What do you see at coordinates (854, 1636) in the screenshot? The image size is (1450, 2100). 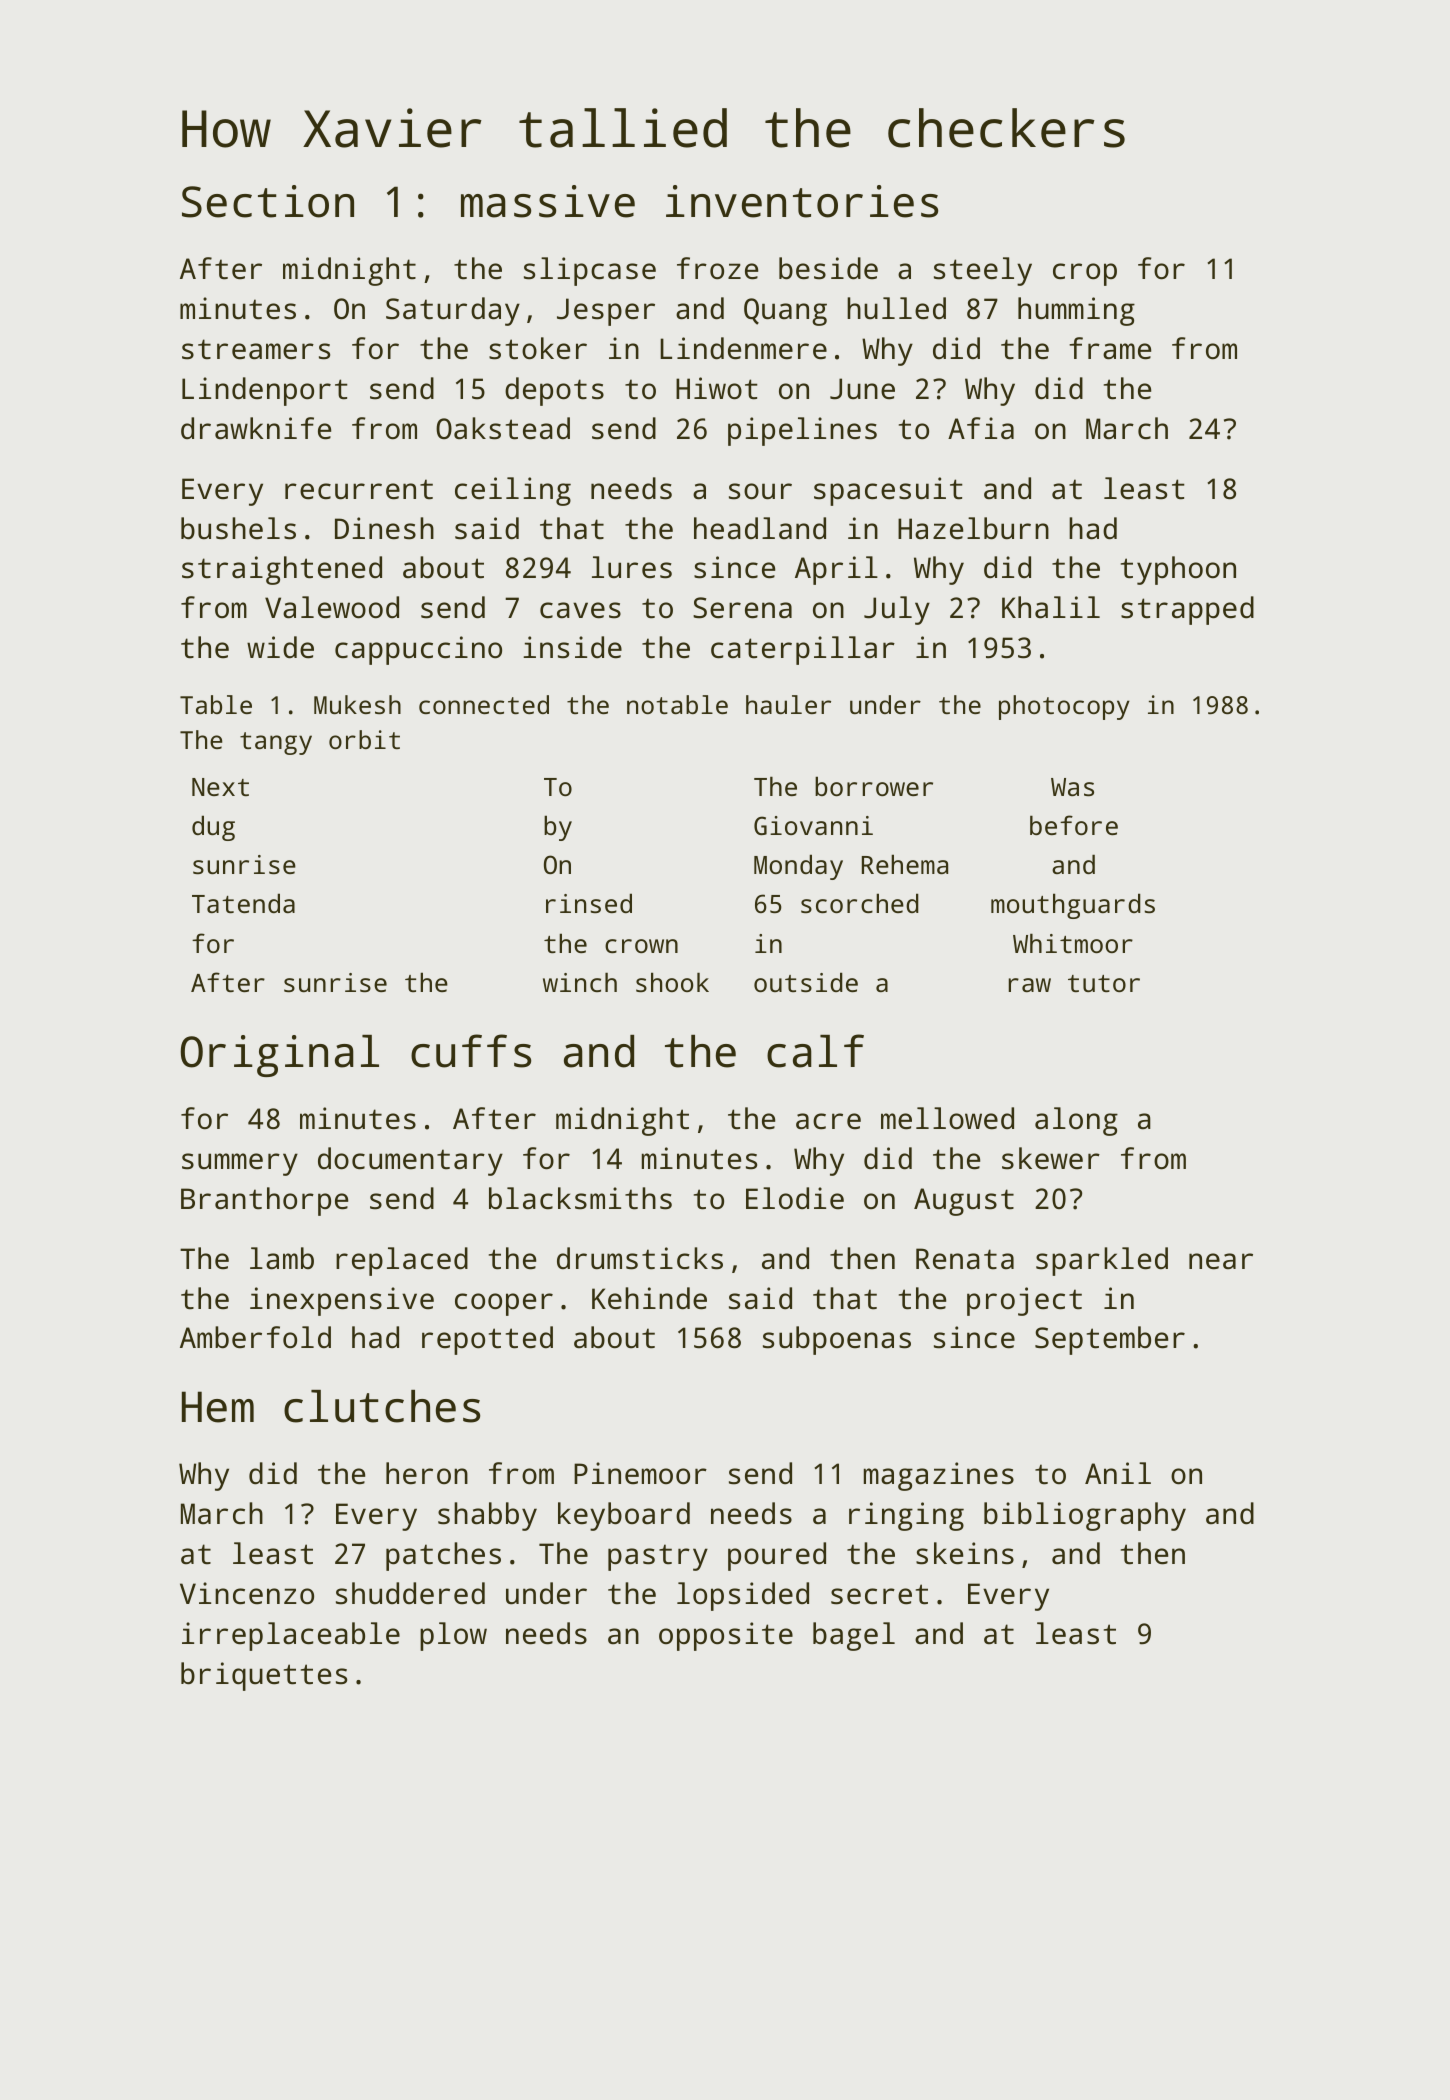 I see `bagel` at bounding box center [854, 1636].
